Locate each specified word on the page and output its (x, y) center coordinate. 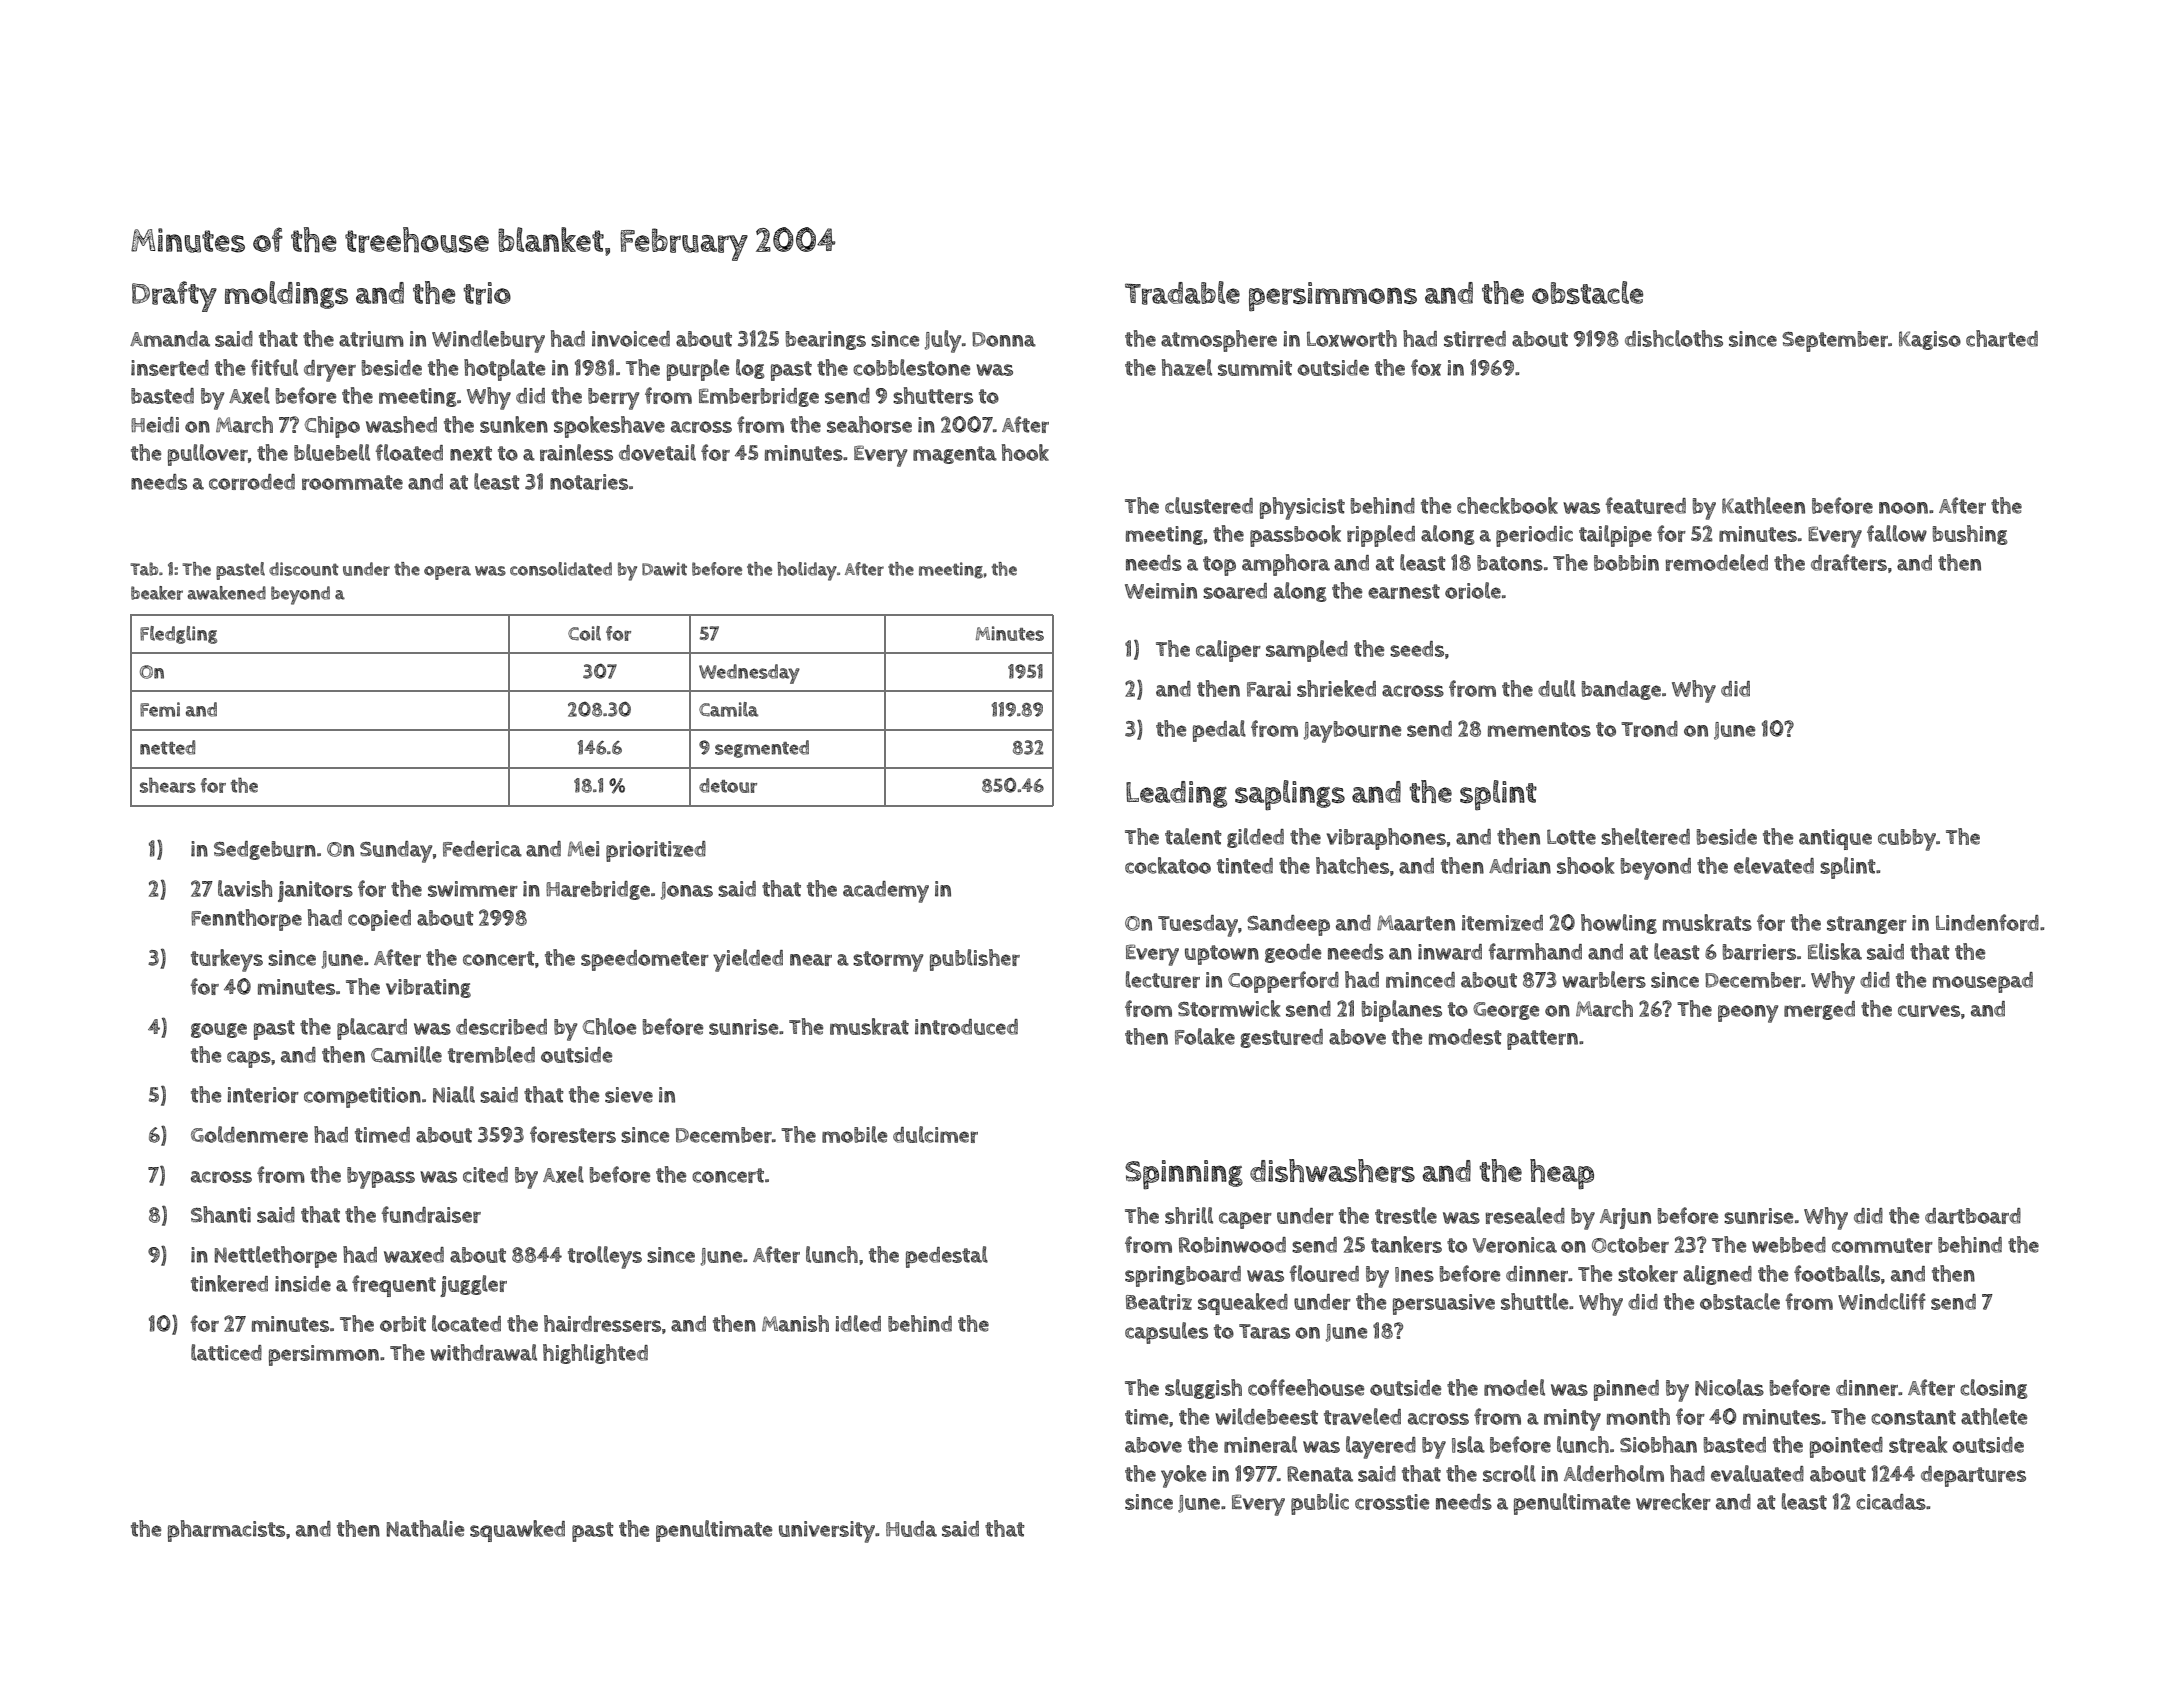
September (1835, 341)
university (827, 1532)
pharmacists (226, 1531)
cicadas (1891, 1502)
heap (1562, 1174)
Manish (795, 1323)
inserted (170, 368)
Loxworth (1352, 338)
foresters (573, 1134)
